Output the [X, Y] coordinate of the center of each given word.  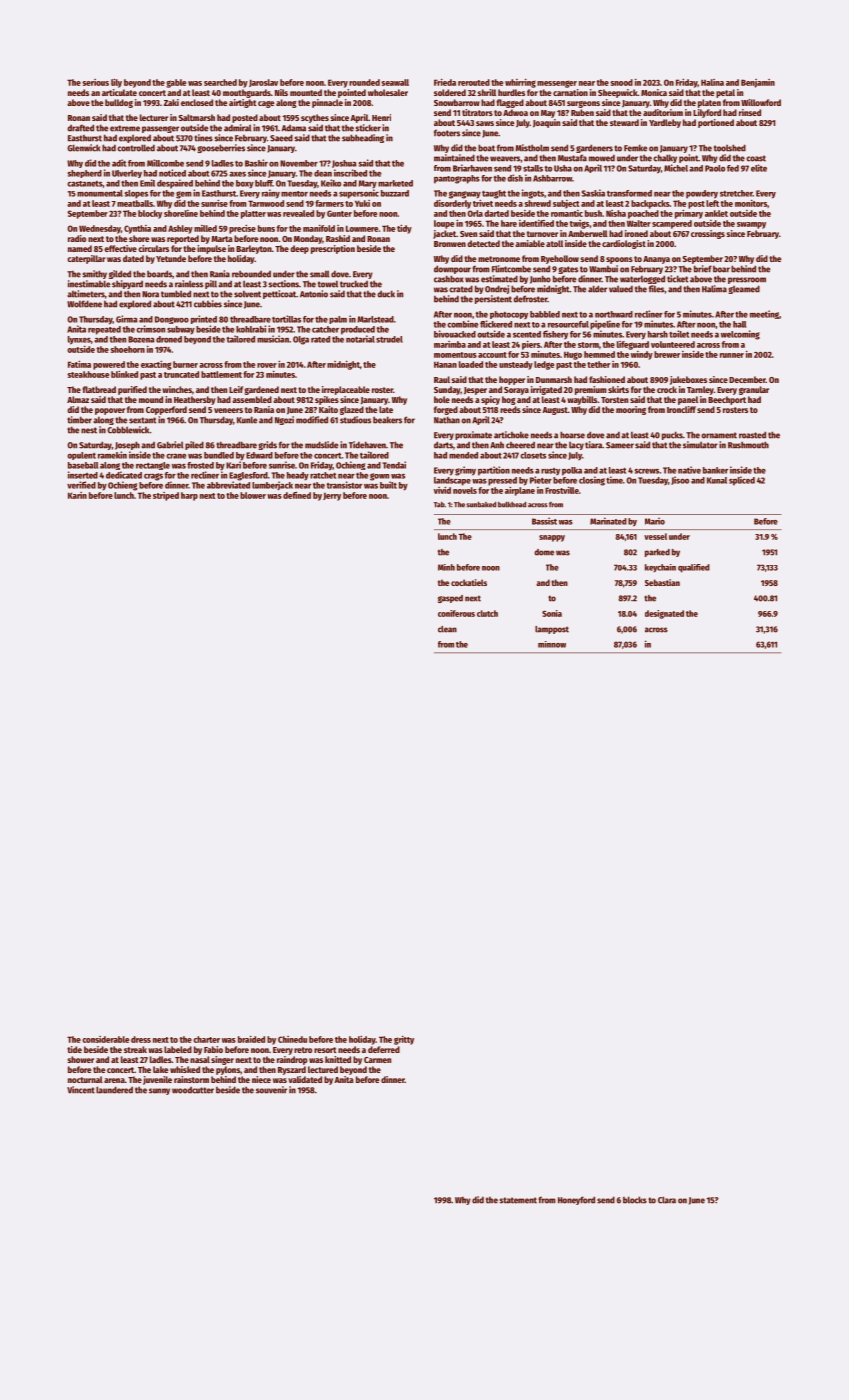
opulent [81, 456]
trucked [354, 284]
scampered [672, 224]
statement [518, 1200]
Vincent [81, 1090]
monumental [100, 193]
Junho [540, 279]
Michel [676, 168]
